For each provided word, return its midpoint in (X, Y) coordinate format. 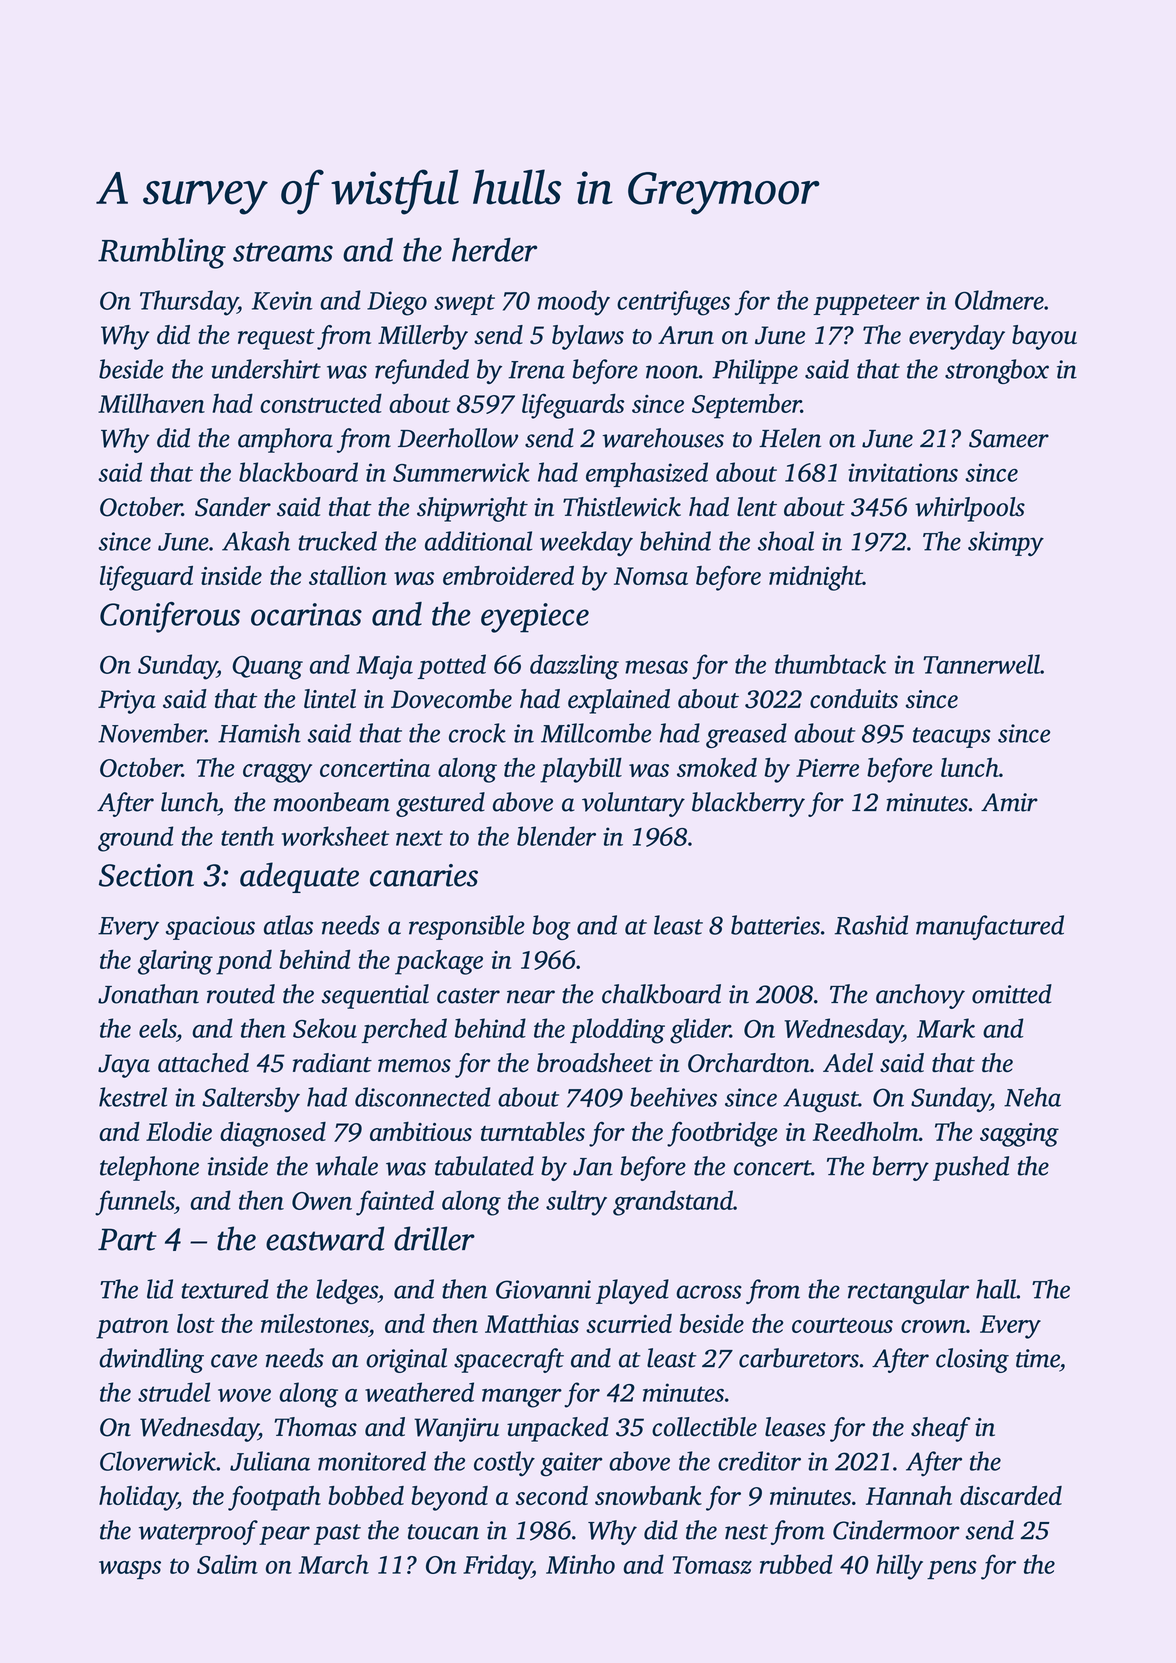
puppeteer (866, 304)
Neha (1032, 1097)
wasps (130, 1570)
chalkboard (661, 994)
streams (283, 252)
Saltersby (251, 1099)
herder (495, 250)
